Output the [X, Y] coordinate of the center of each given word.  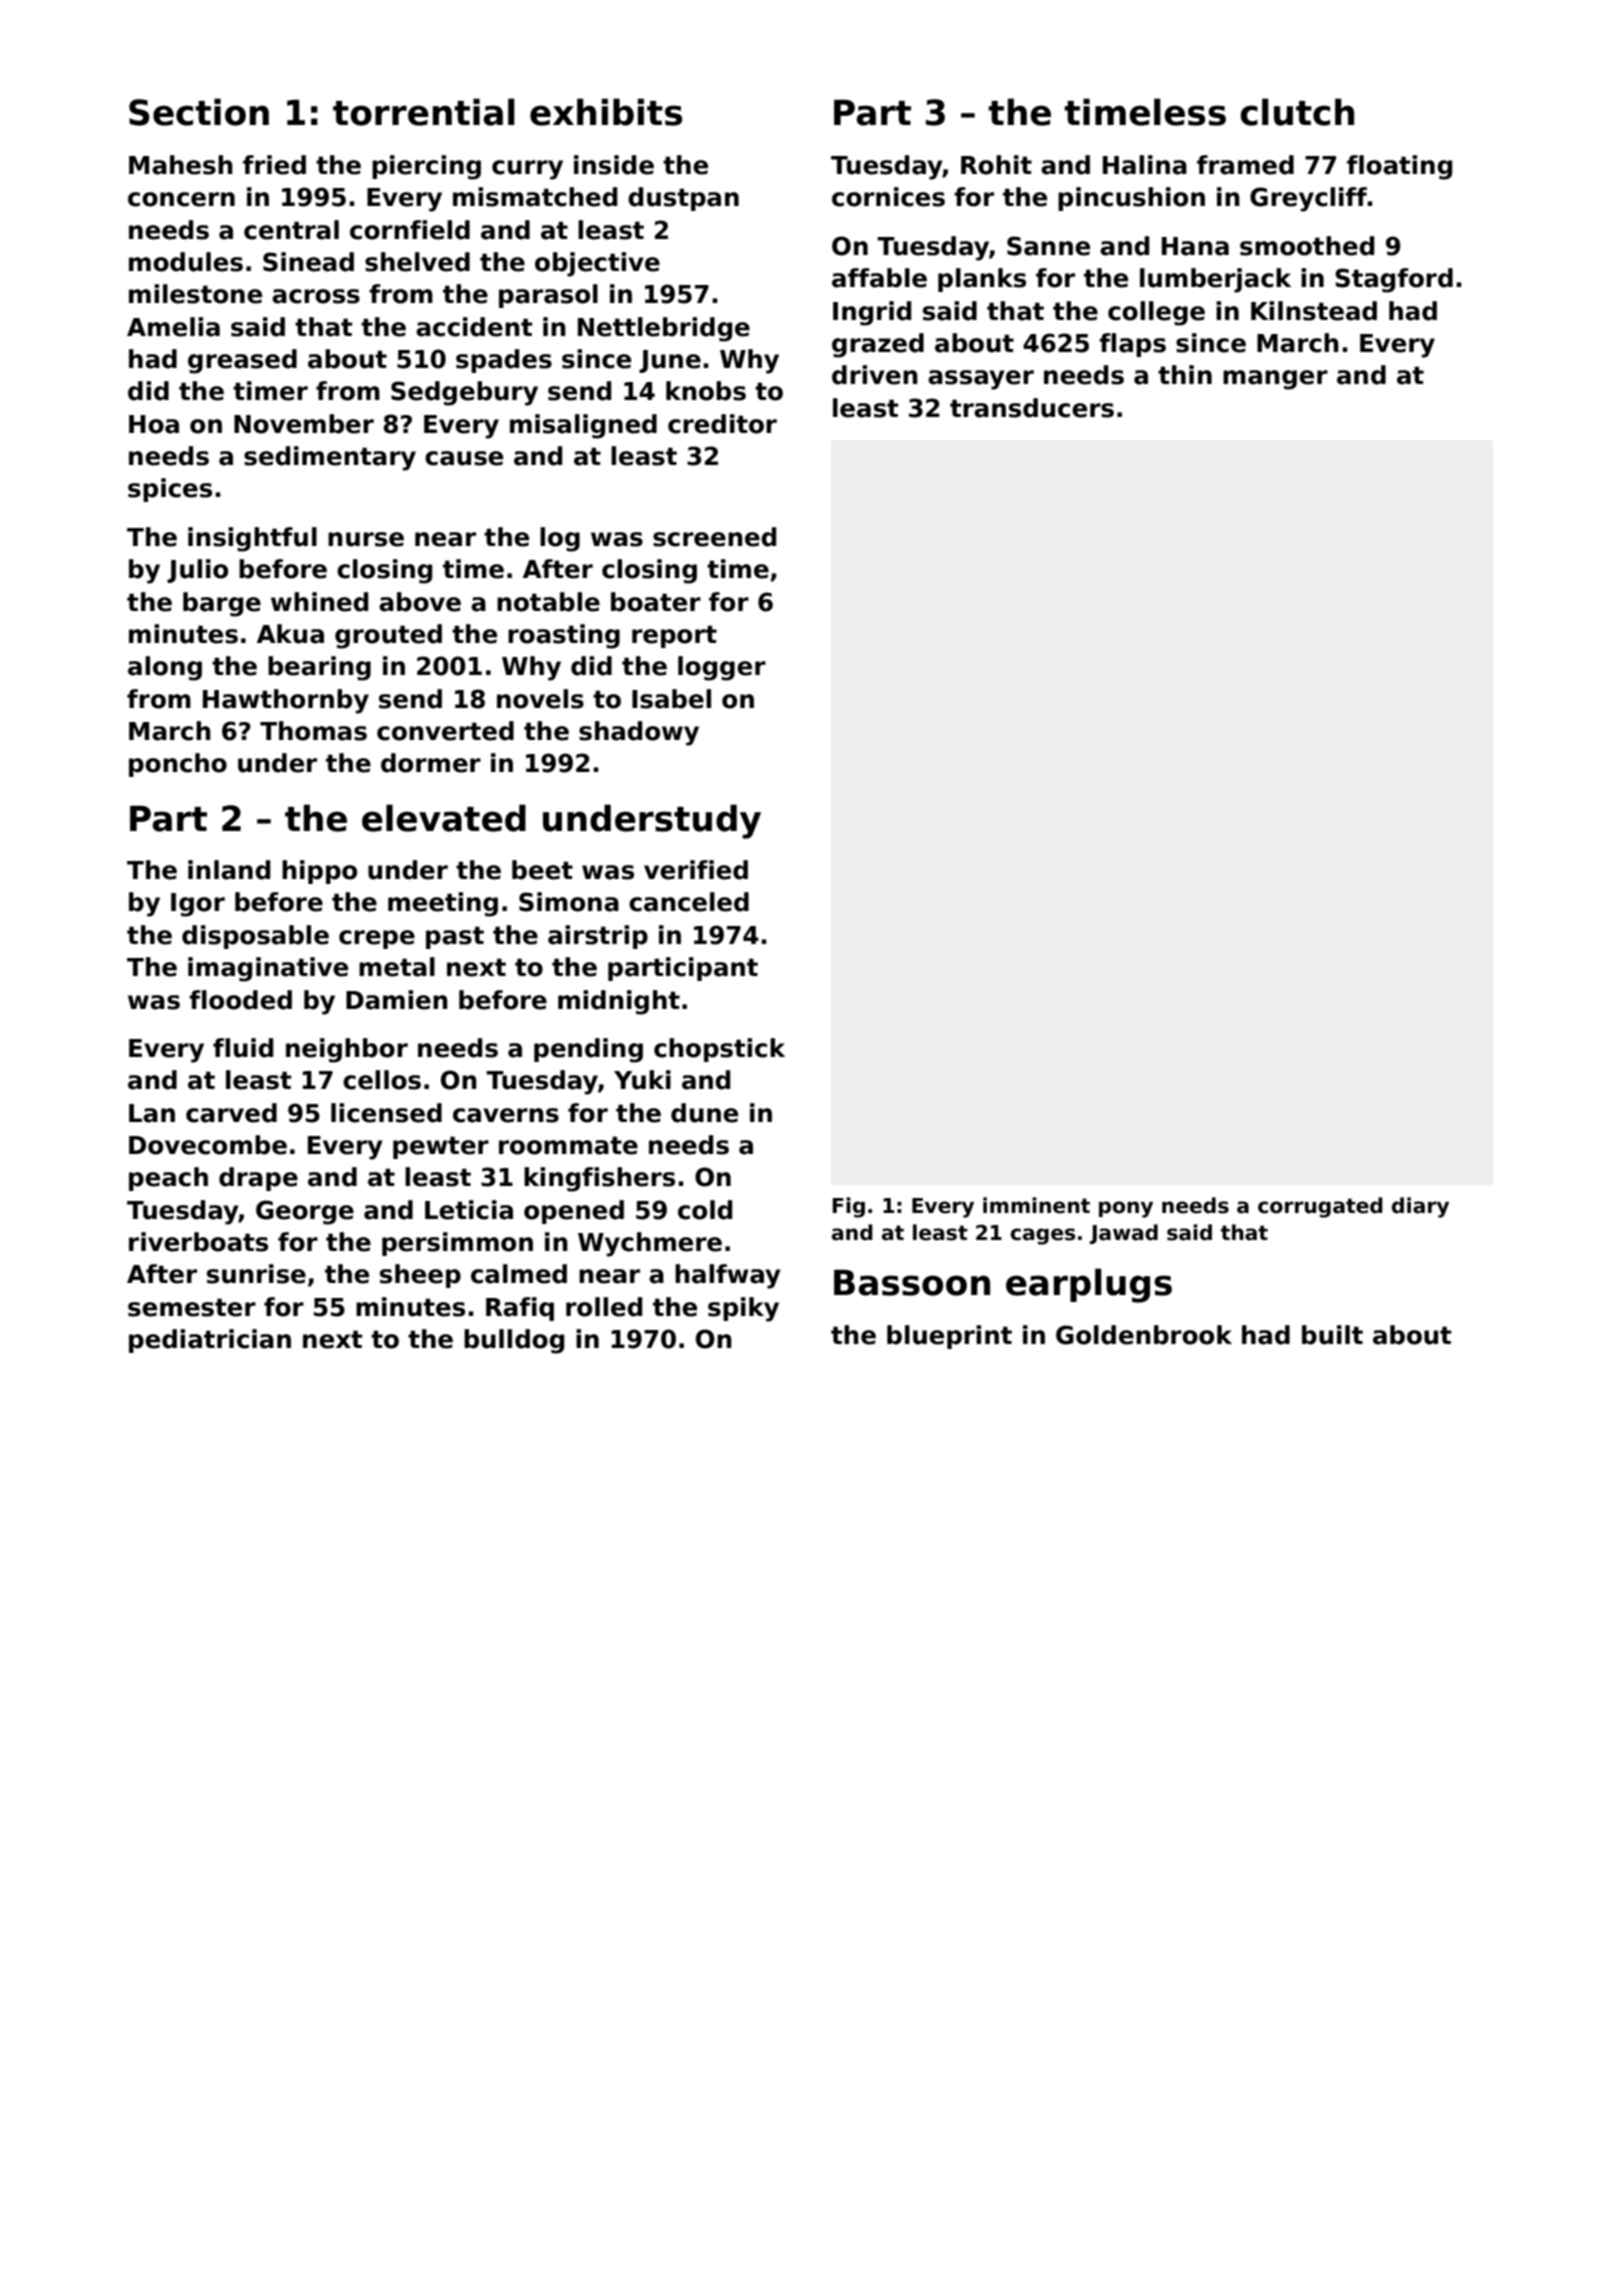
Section [199, 112]
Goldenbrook [1144, 1335]
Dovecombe [208, 1145]
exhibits [606, 112]
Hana [1195, 246]
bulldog [514, 1341]
